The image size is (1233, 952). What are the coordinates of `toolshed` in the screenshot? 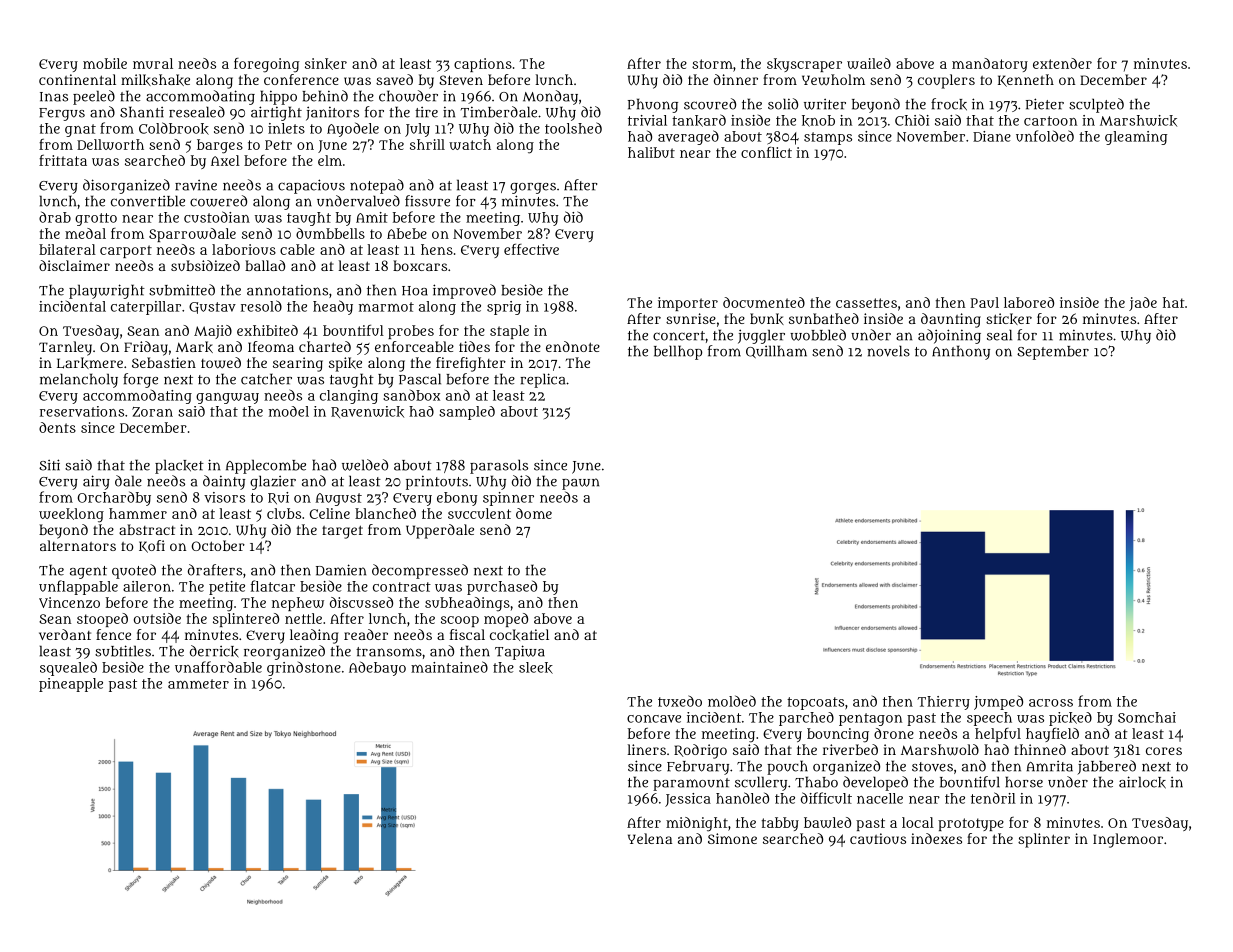 It's located at (573, 128).
